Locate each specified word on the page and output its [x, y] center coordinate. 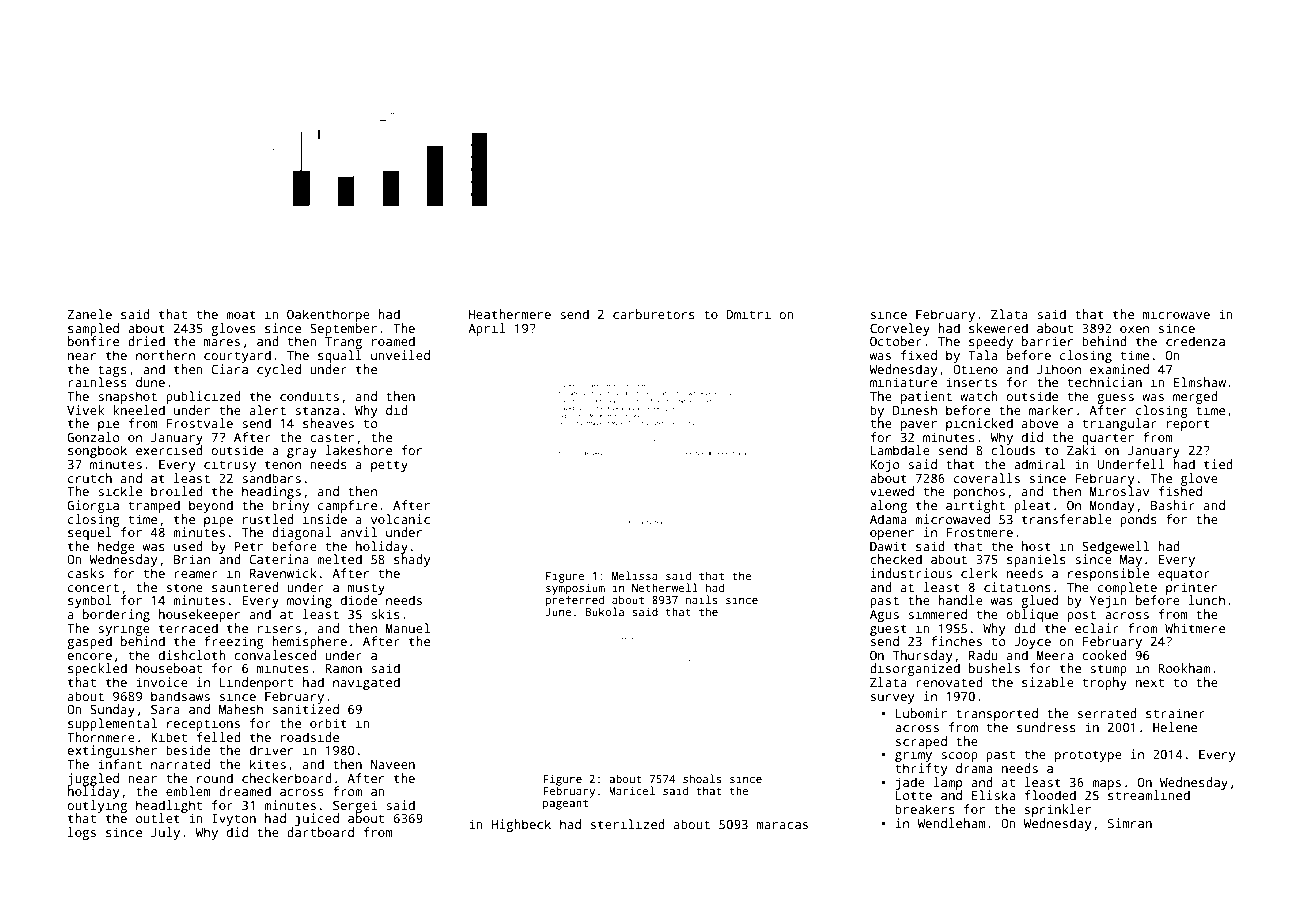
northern [165, 355]
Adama [888, 519]
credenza [1195, 341]
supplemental [112, 724]
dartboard [320, 832]
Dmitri [748, 314]
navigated [366, 683]
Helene [1175, 727]
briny [290, 506]
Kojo [885, 465]
